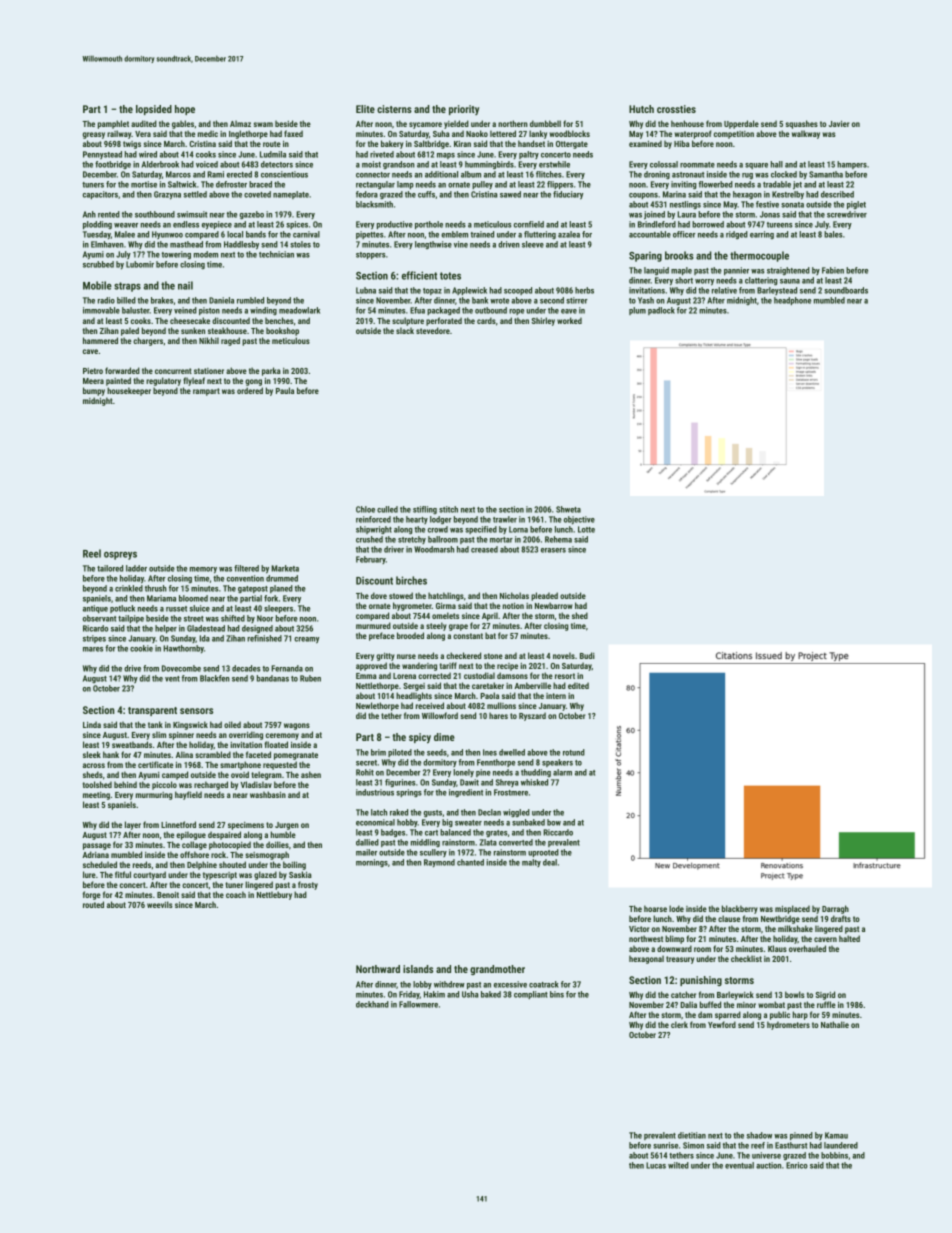 This screenshot has height=1233, width=952. Describe the element at coordinates (294, 865) in the screenshot. I see `boiling` at that location.
